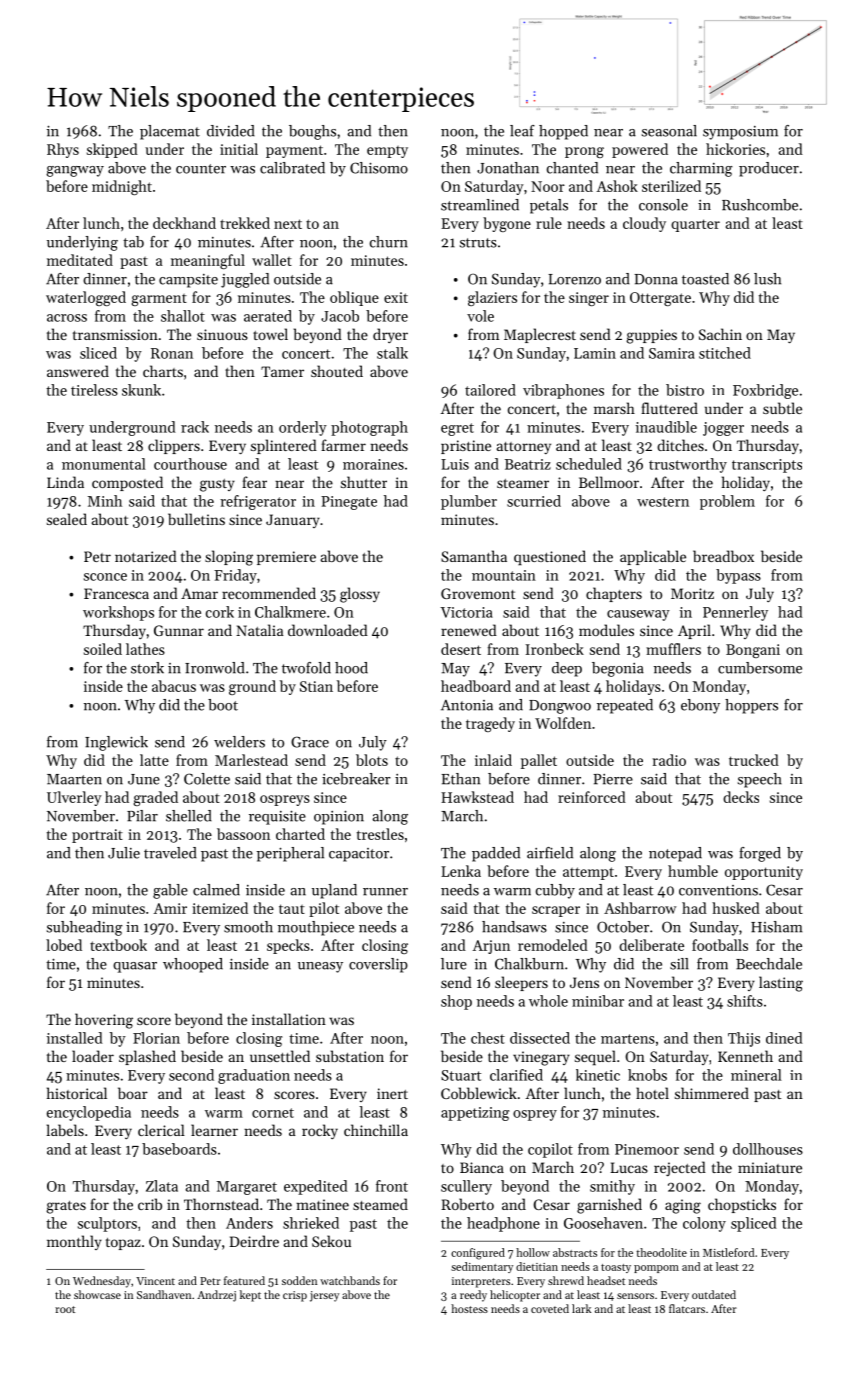 This screenshot has width=849, height=1400. What do you see at coordinates (589, 299) in the screenshot?
I see `singer` at bounding box center [589, 299].
